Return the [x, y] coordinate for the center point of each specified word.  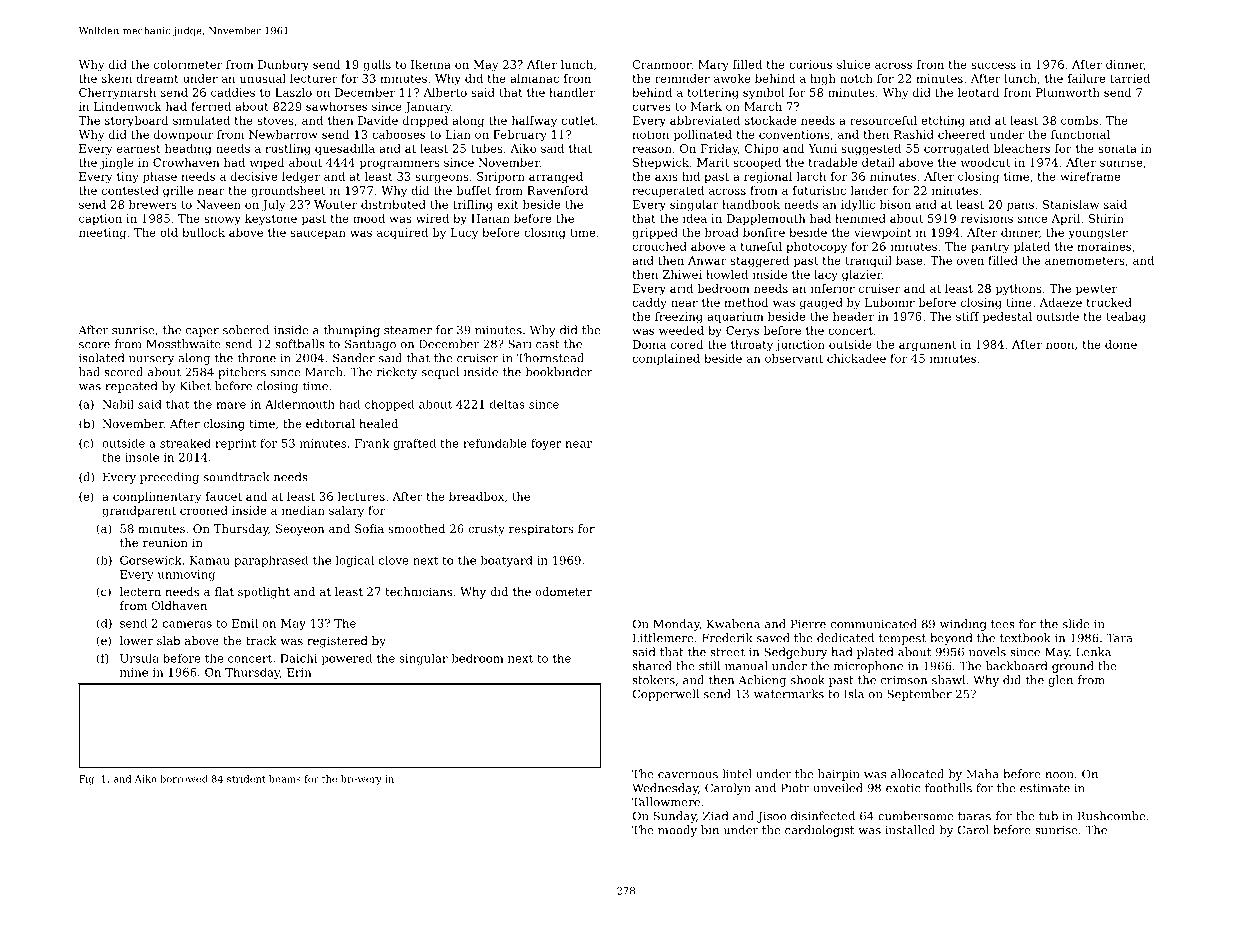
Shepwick [661, 163]
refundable [495, 443]
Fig [86, 780]
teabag [1126, 318]
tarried [1130, 78]
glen [1060, 681]
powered [347, 659]
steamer [408, 330]
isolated [101, 358]
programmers [400, 165]
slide [1076, 624]
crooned [204, 510]
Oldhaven [179, 605]
